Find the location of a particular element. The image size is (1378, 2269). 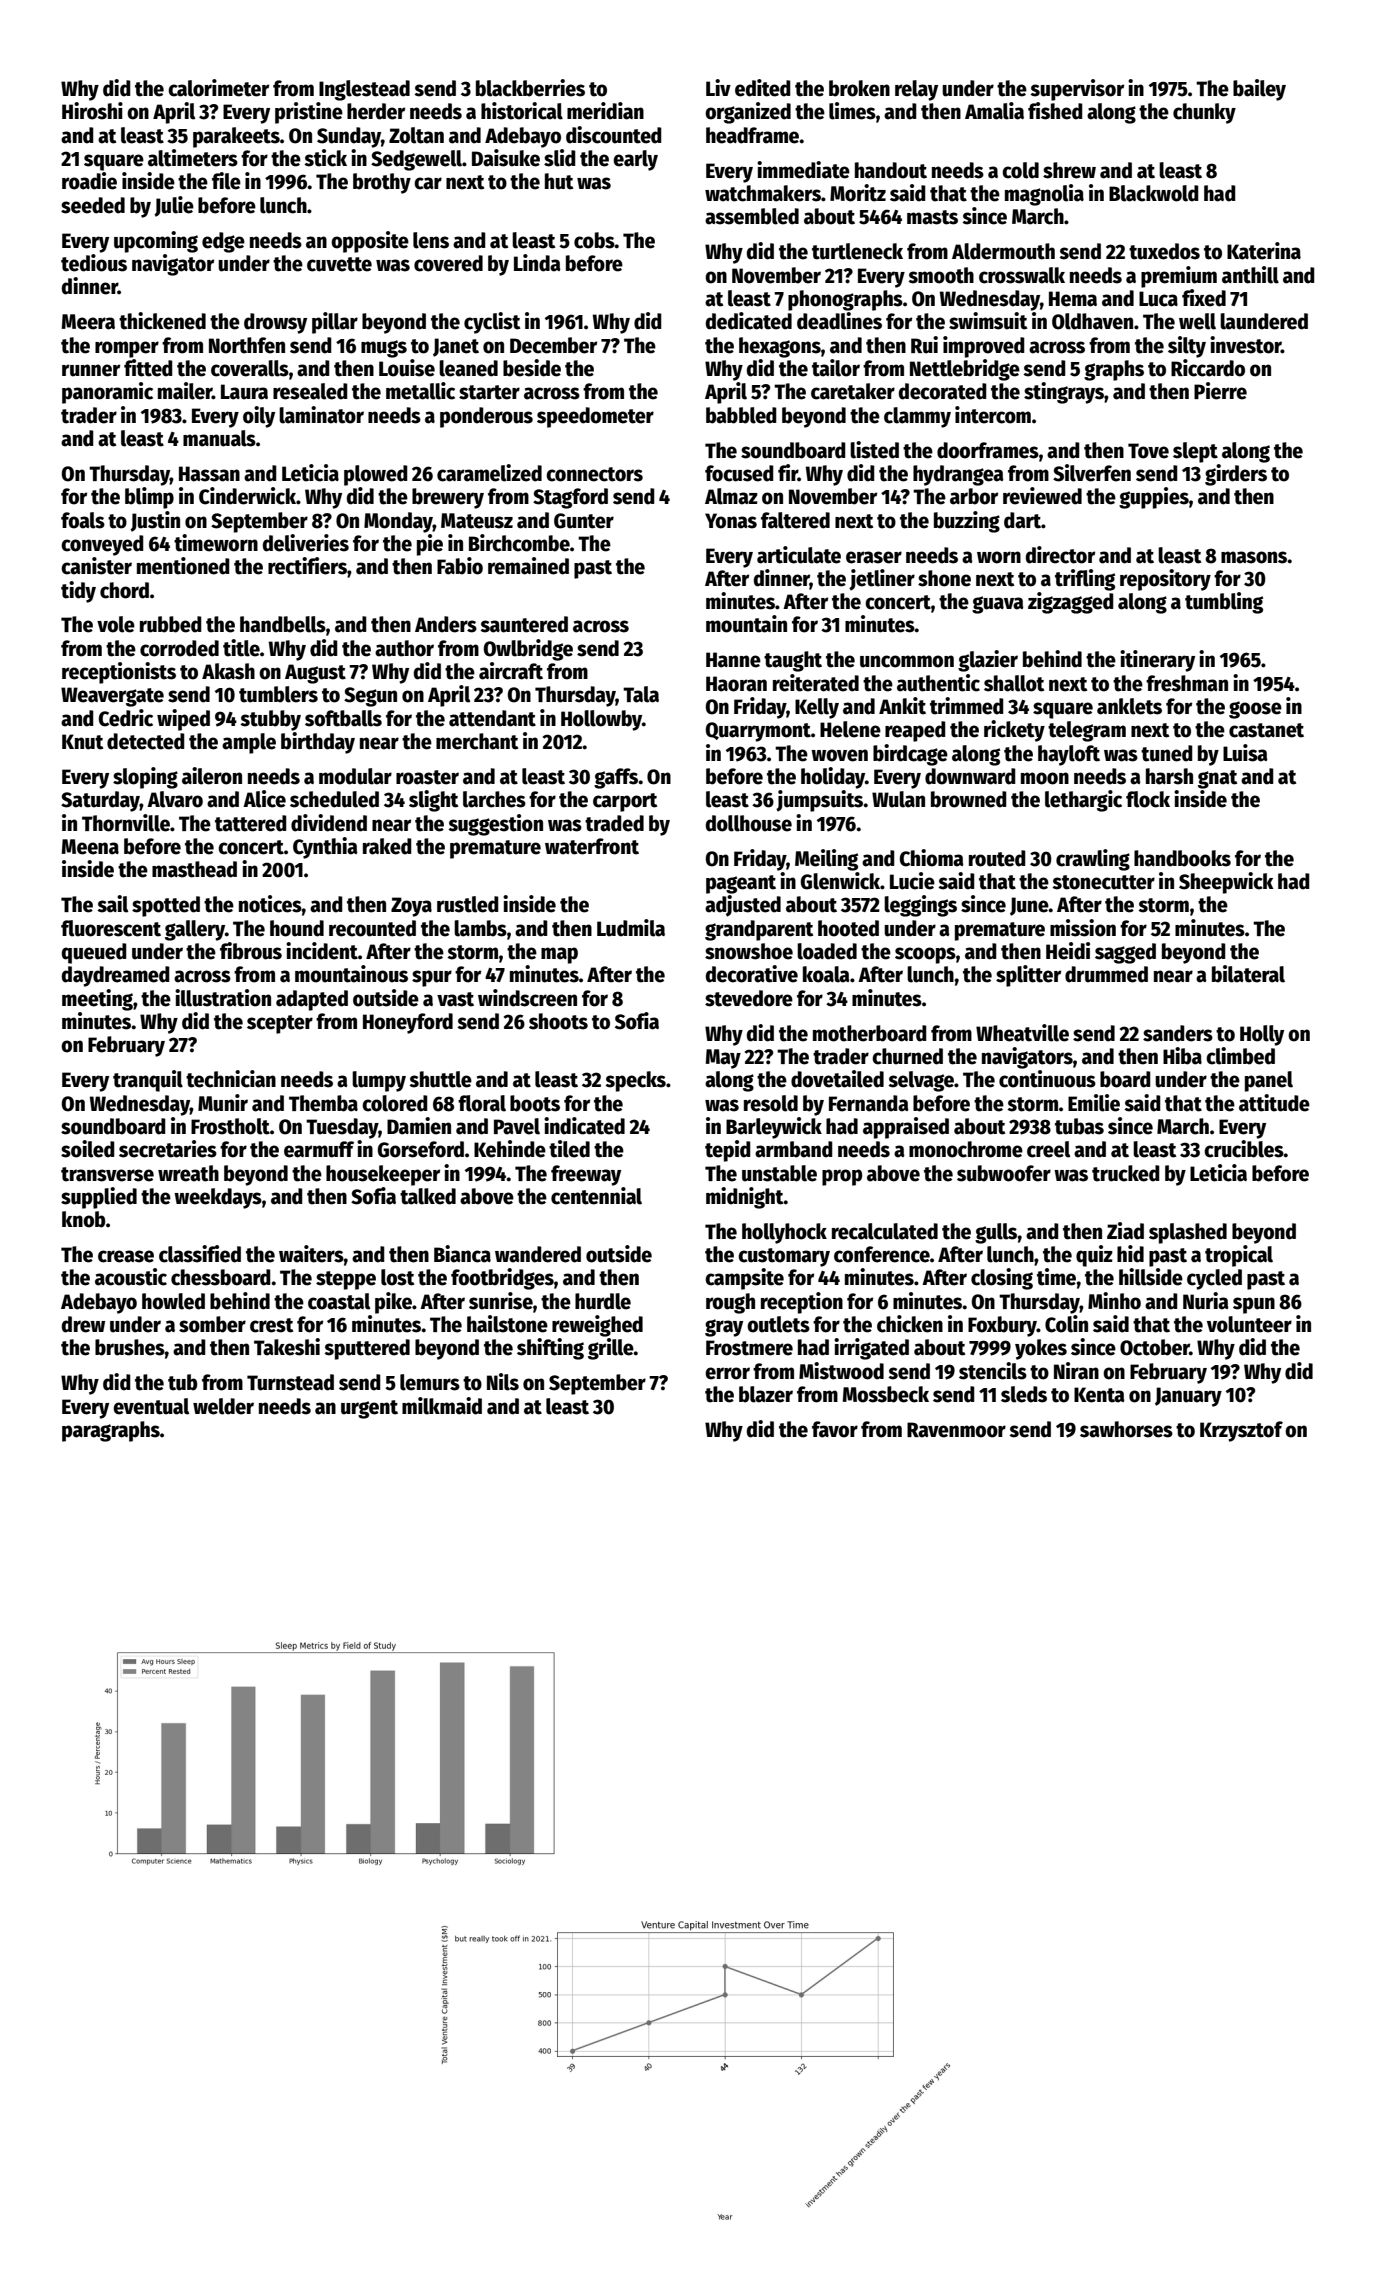

Pierre is located at coordinates (1220, 391).
